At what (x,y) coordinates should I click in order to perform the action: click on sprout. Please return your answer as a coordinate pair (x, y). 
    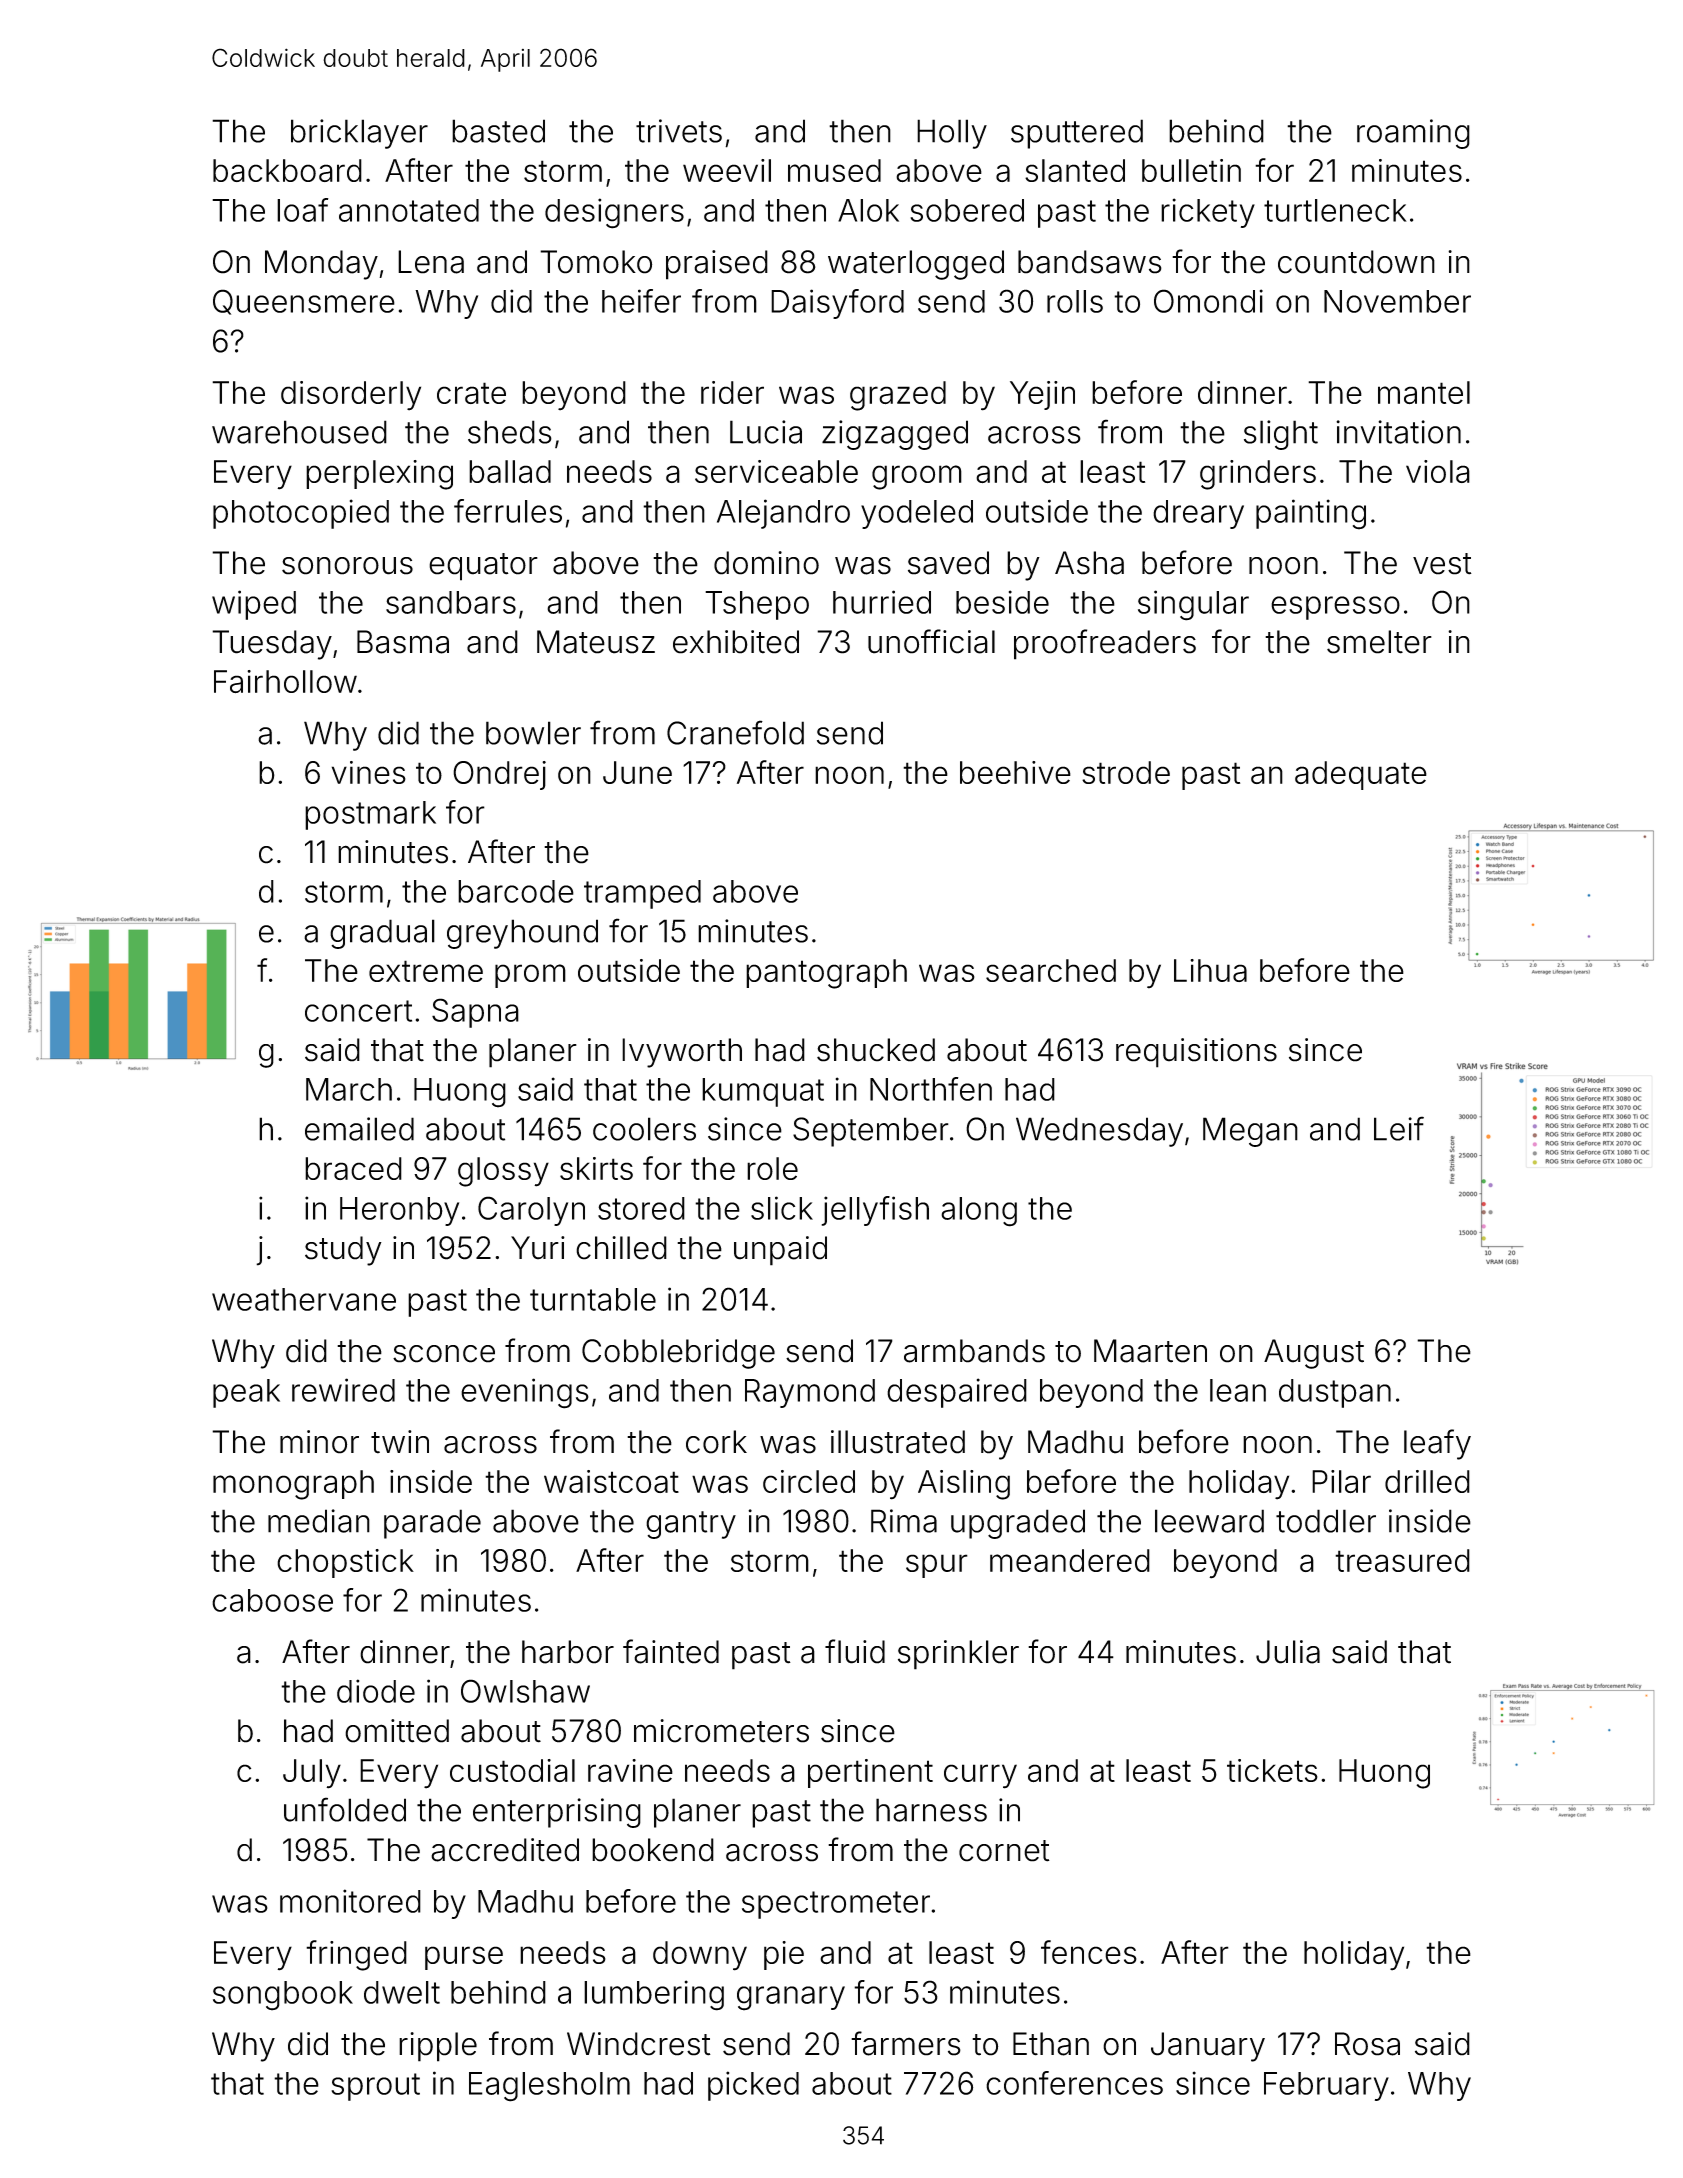
    Looking at the image, I should click on (375, 2087).
